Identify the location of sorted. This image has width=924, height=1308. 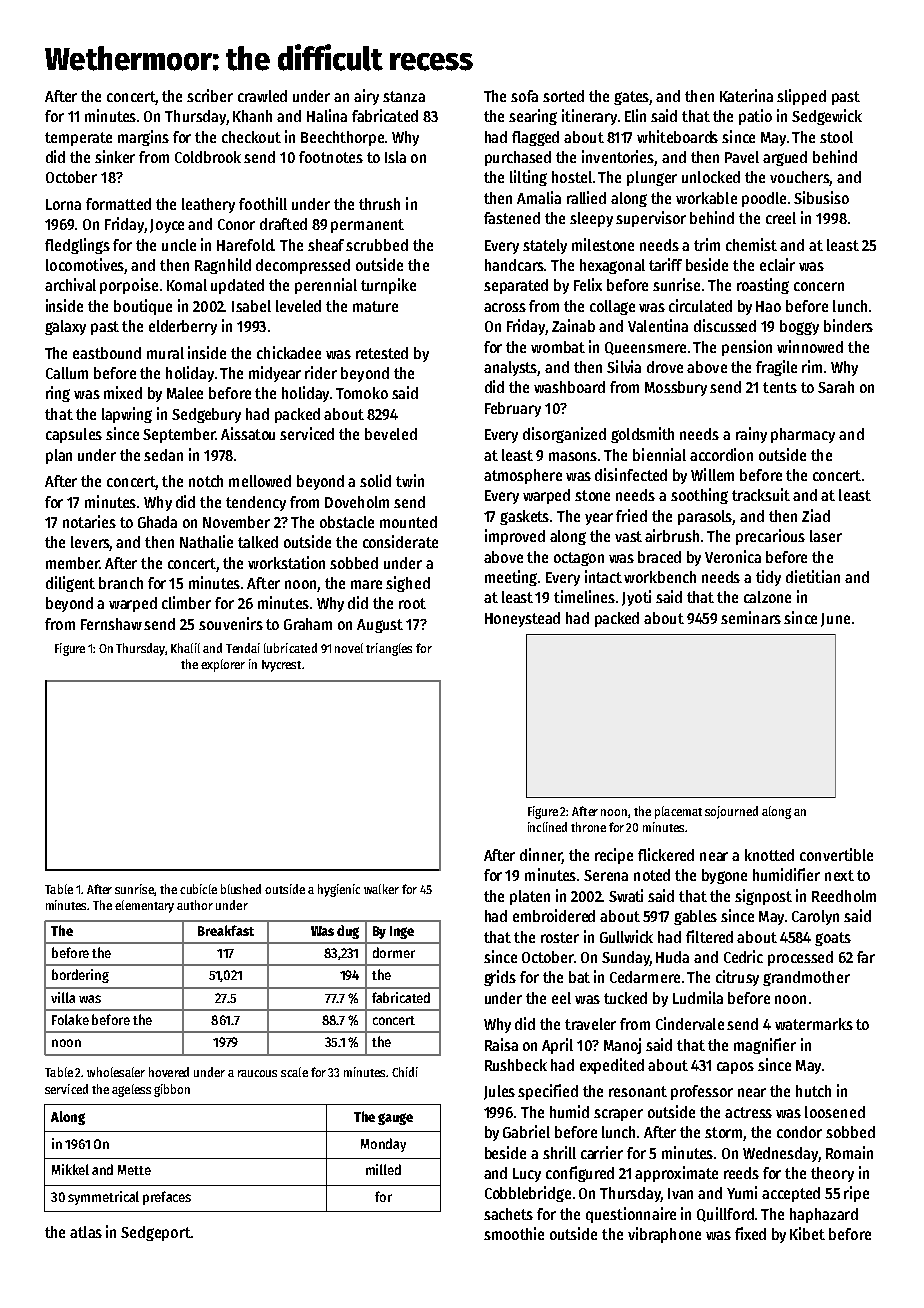
(563, 96).
